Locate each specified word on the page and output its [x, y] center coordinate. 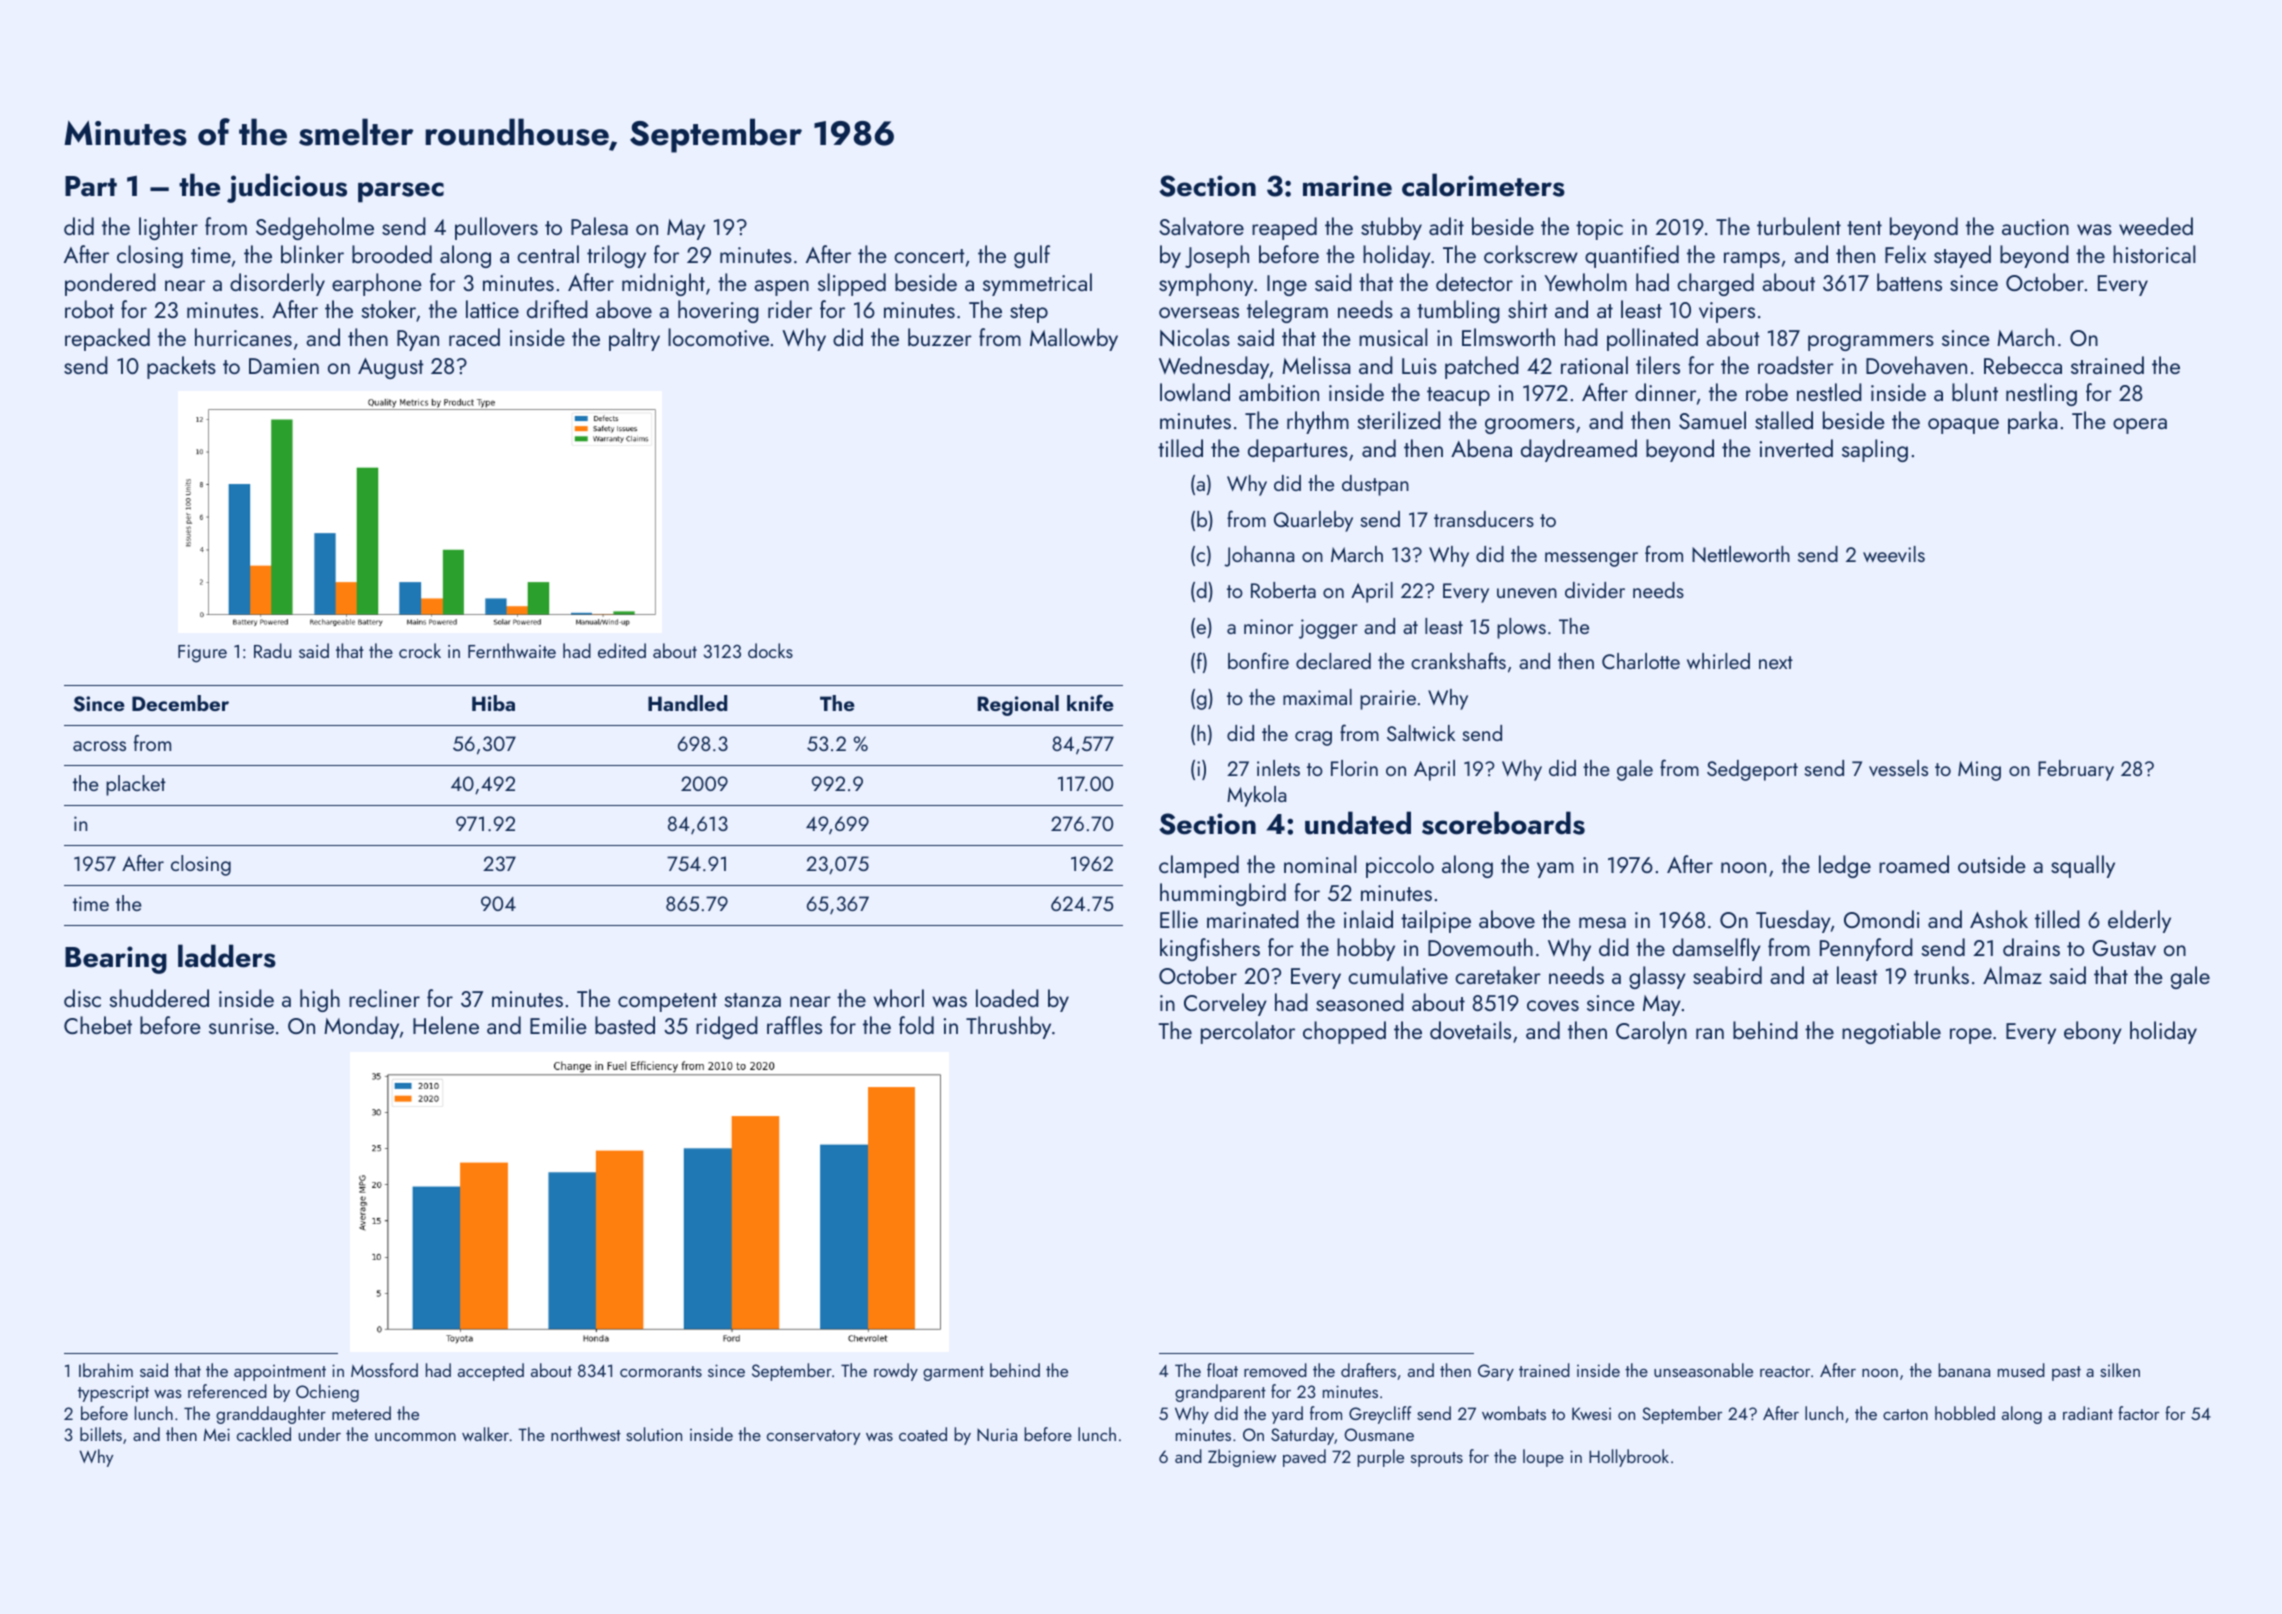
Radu [272, 650]
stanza [753, 1000]
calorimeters [1483, 185]
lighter [168, 228]
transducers [1484, 519]
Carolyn [1651, 1032]
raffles [794, 1025]
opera [2140, 426]
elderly [2139, 921]
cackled [264, 1434]
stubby [1391, 228]
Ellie [1179, 919]
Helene [446, 1025]
